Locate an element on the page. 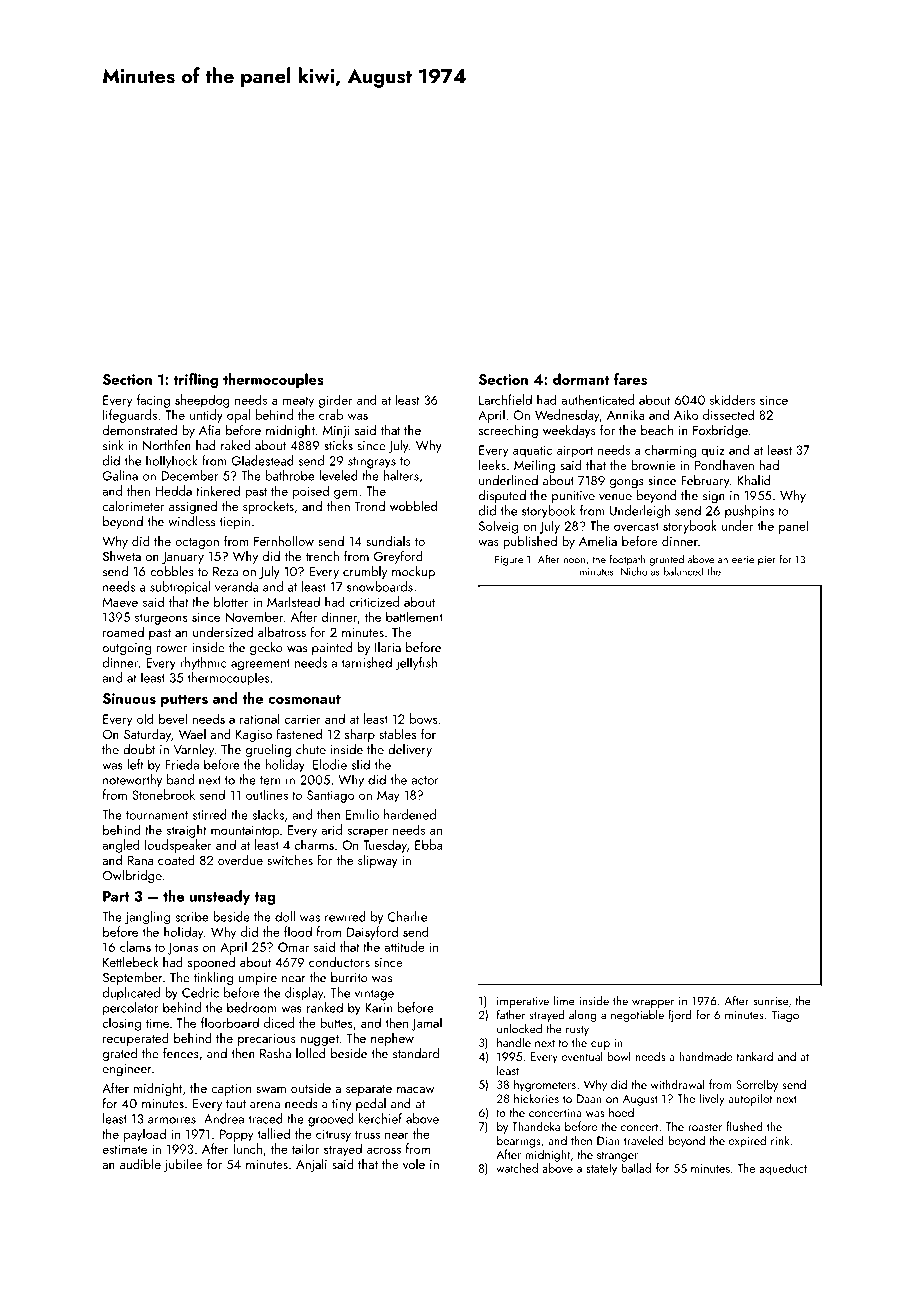 The height and width of the page is (1308, 924). trifling is located at coordinates (196, 380).
